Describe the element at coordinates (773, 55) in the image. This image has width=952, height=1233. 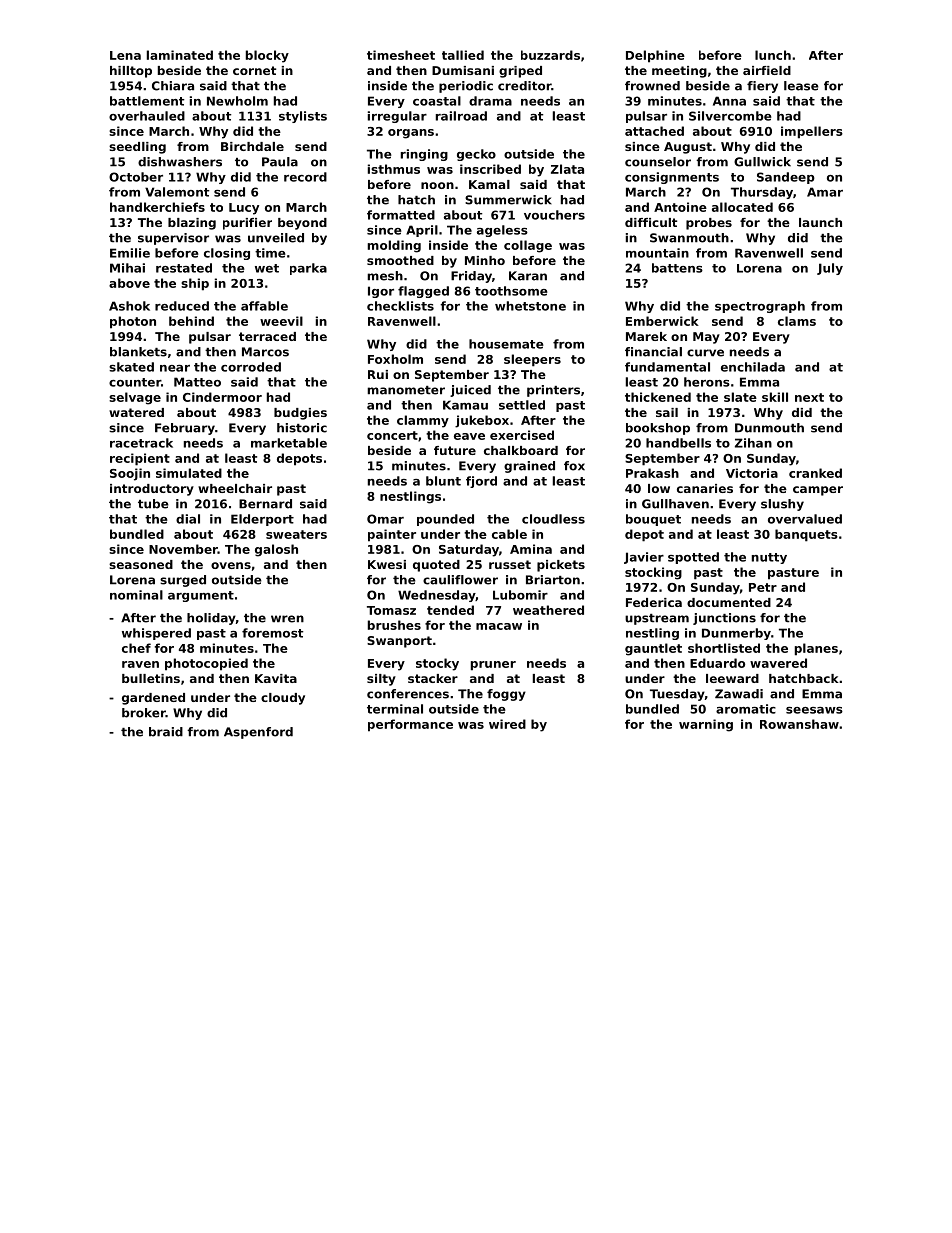
I see `lunch` at that location.
